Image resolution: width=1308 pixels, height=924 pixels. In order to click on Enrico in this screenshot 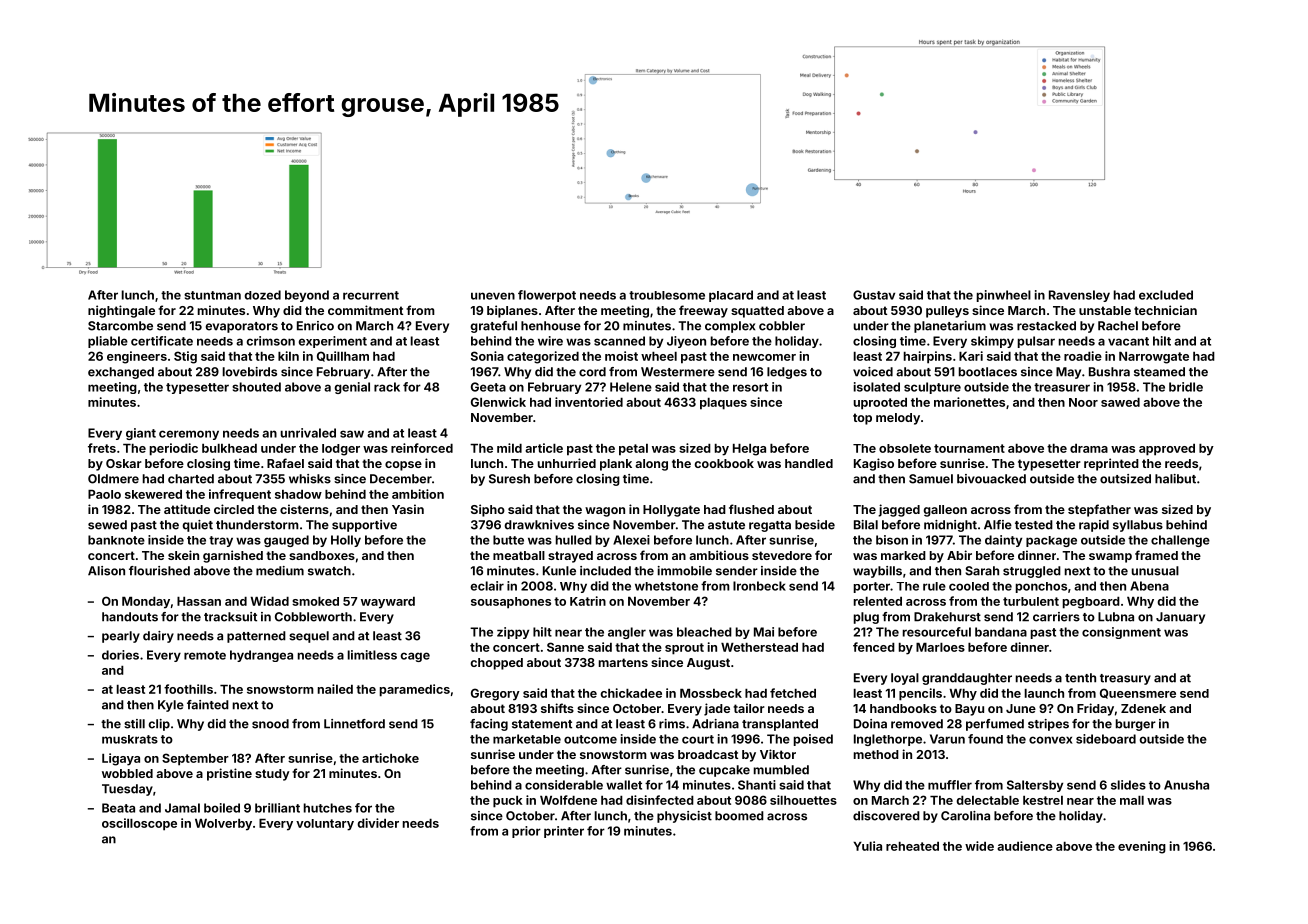, I will do `click(315, 326)`.
